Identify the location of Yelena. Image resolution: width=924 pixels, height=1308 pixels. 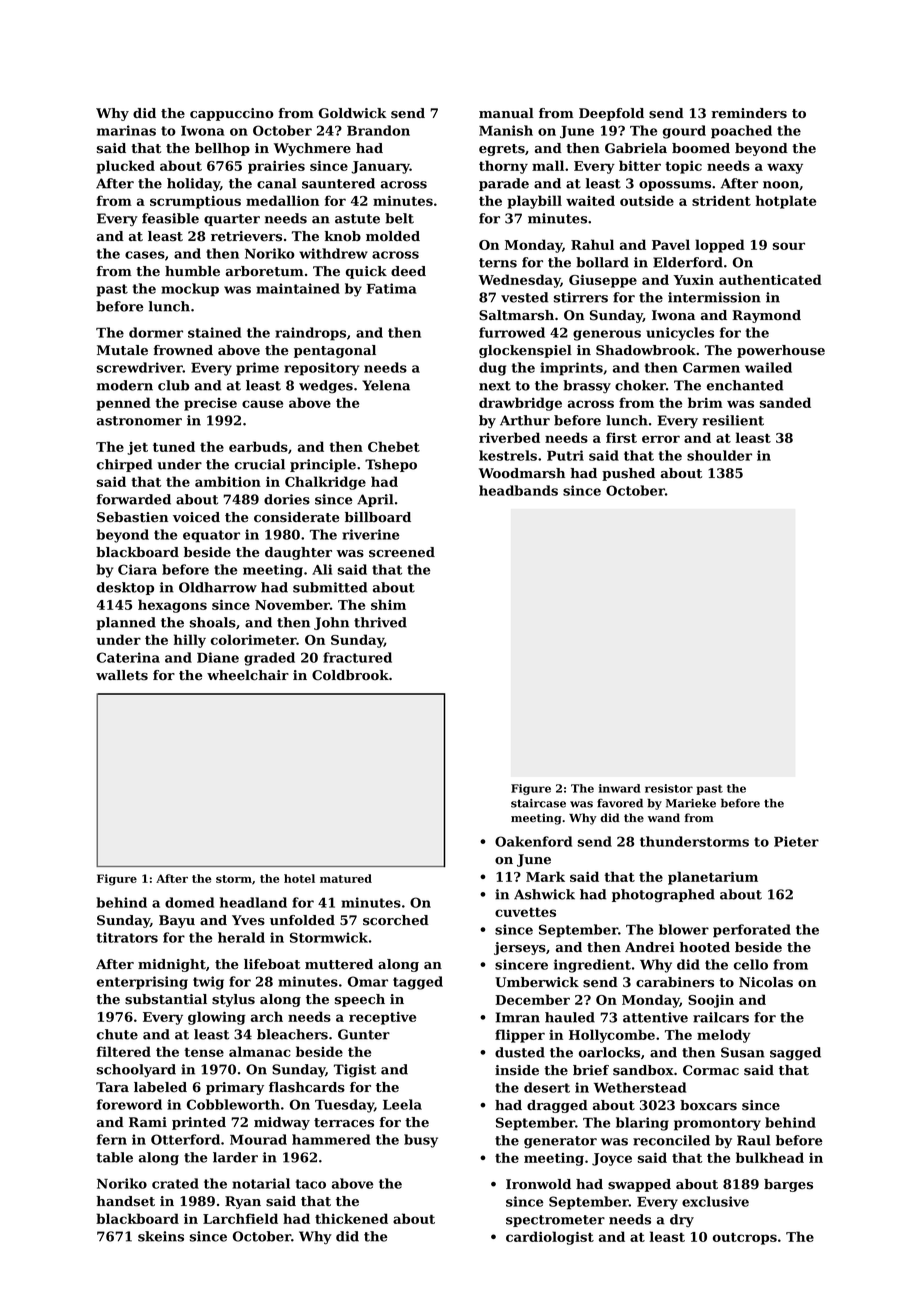
(386, 385).
